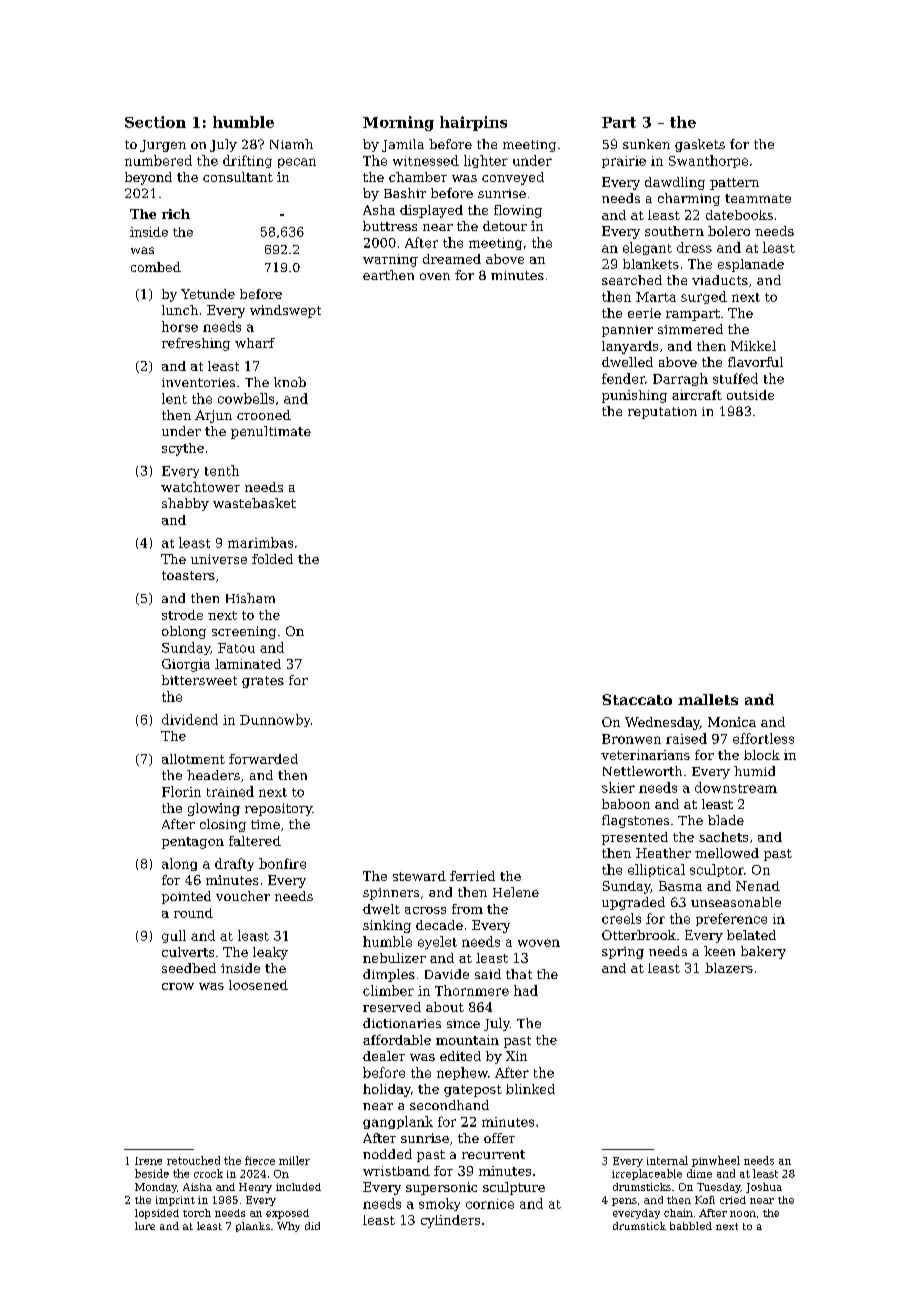 Image resolution: width=924 pixels, height=1308 pixels. Describe the element at coordinates (419, 876) in the page. I see `steward` at that location.
